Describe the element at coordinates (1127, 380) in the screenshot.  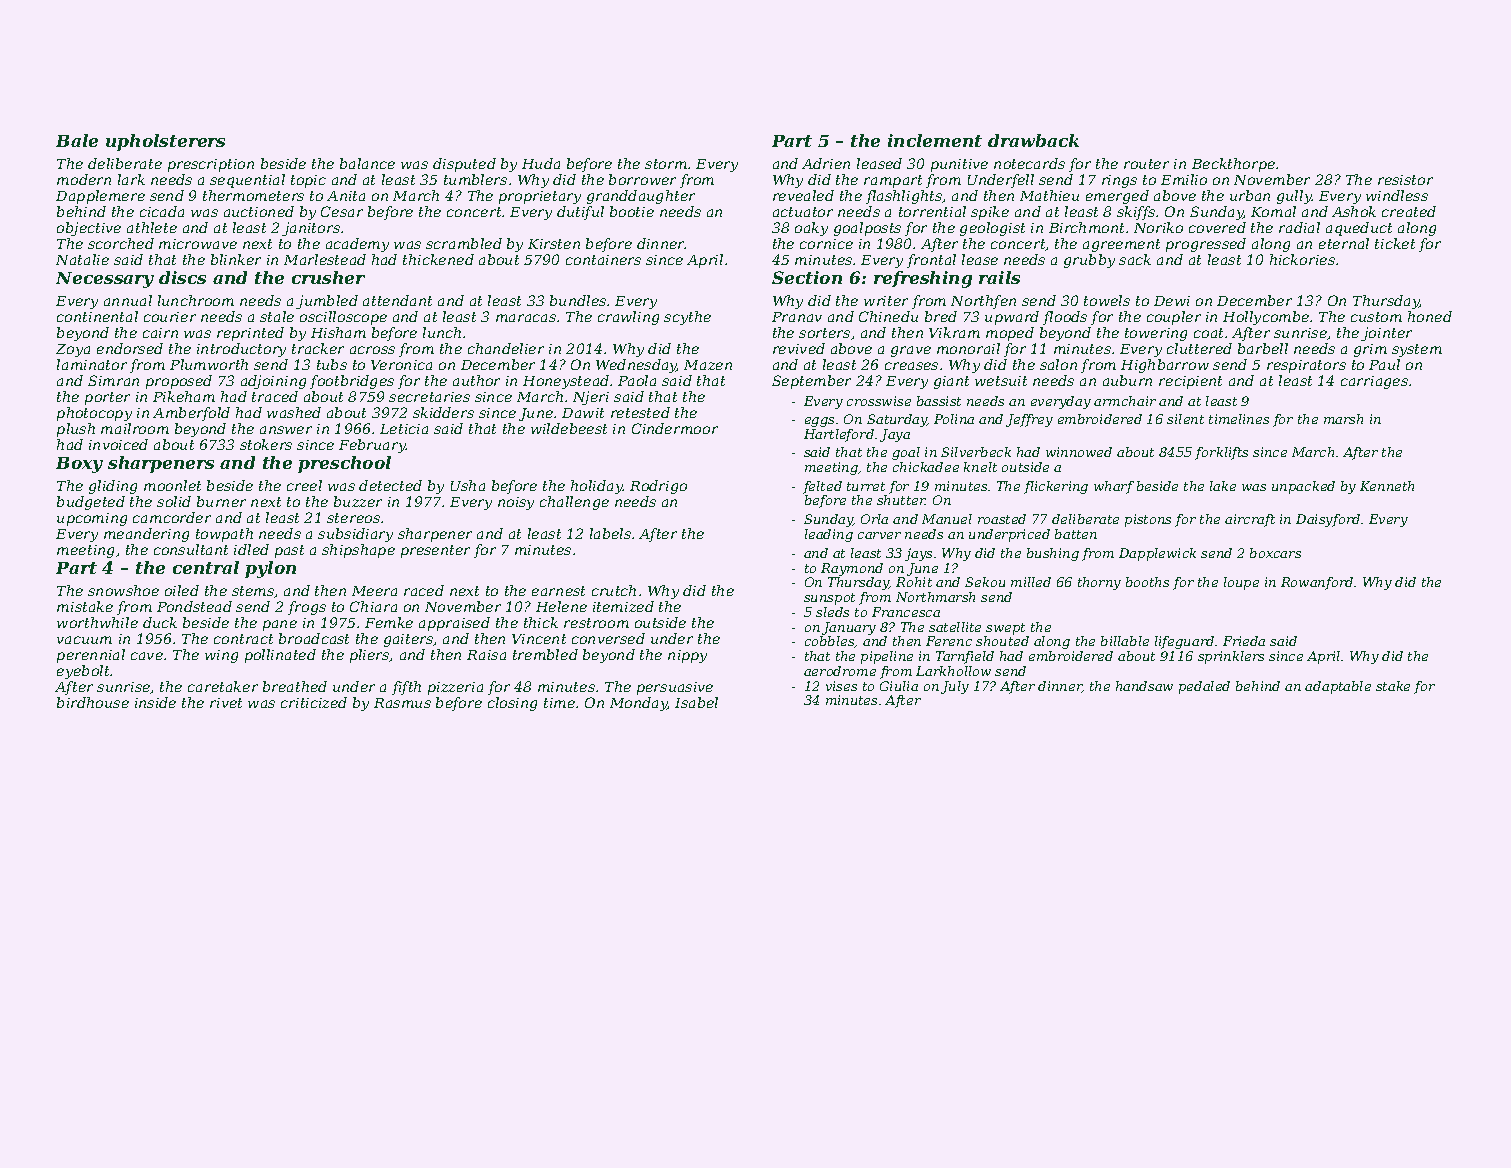
I see `auburn` at that location.
